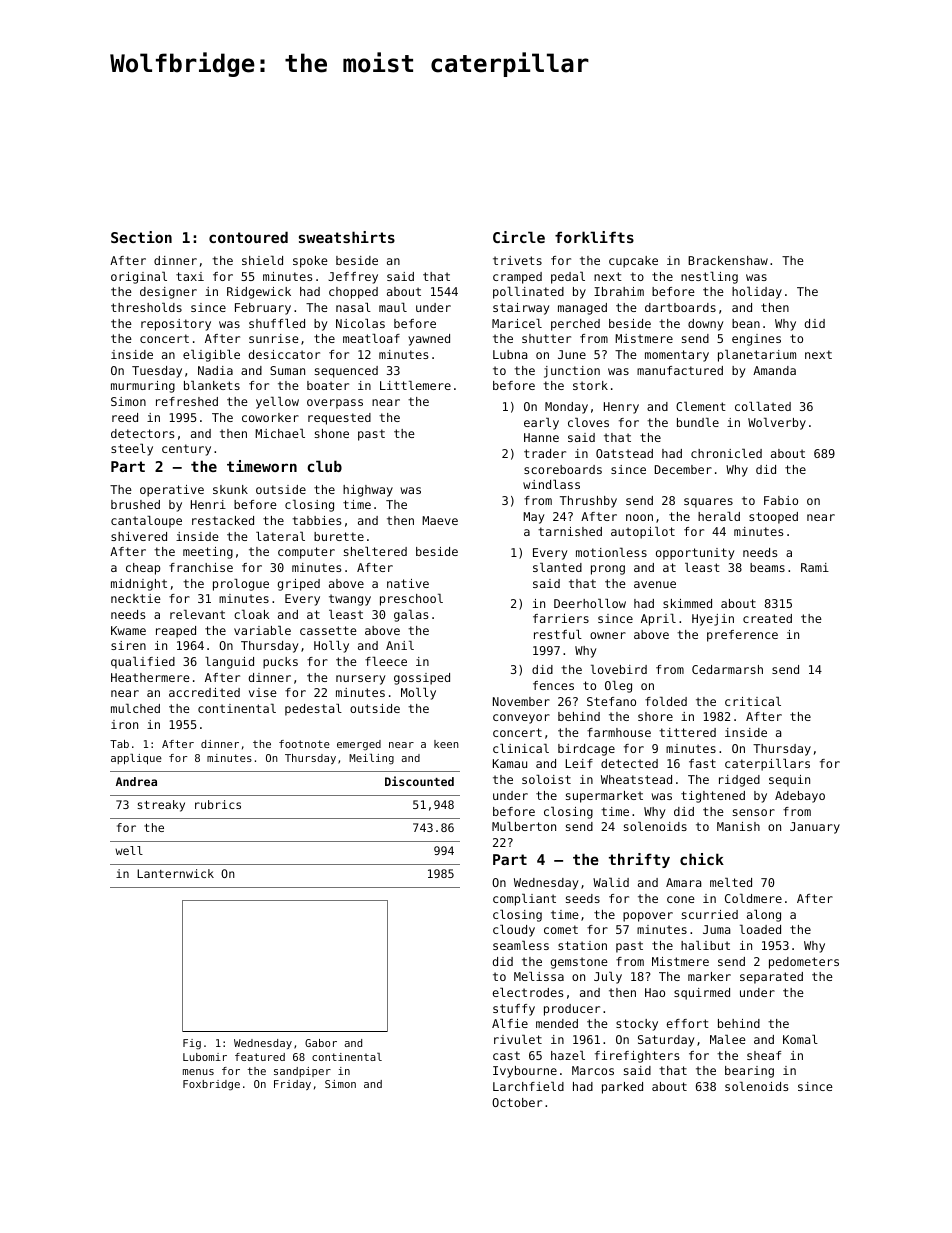 Image resolution: width=952 pixels, height=1233 pixels. I want to click on bundle, so click(698, 422).
